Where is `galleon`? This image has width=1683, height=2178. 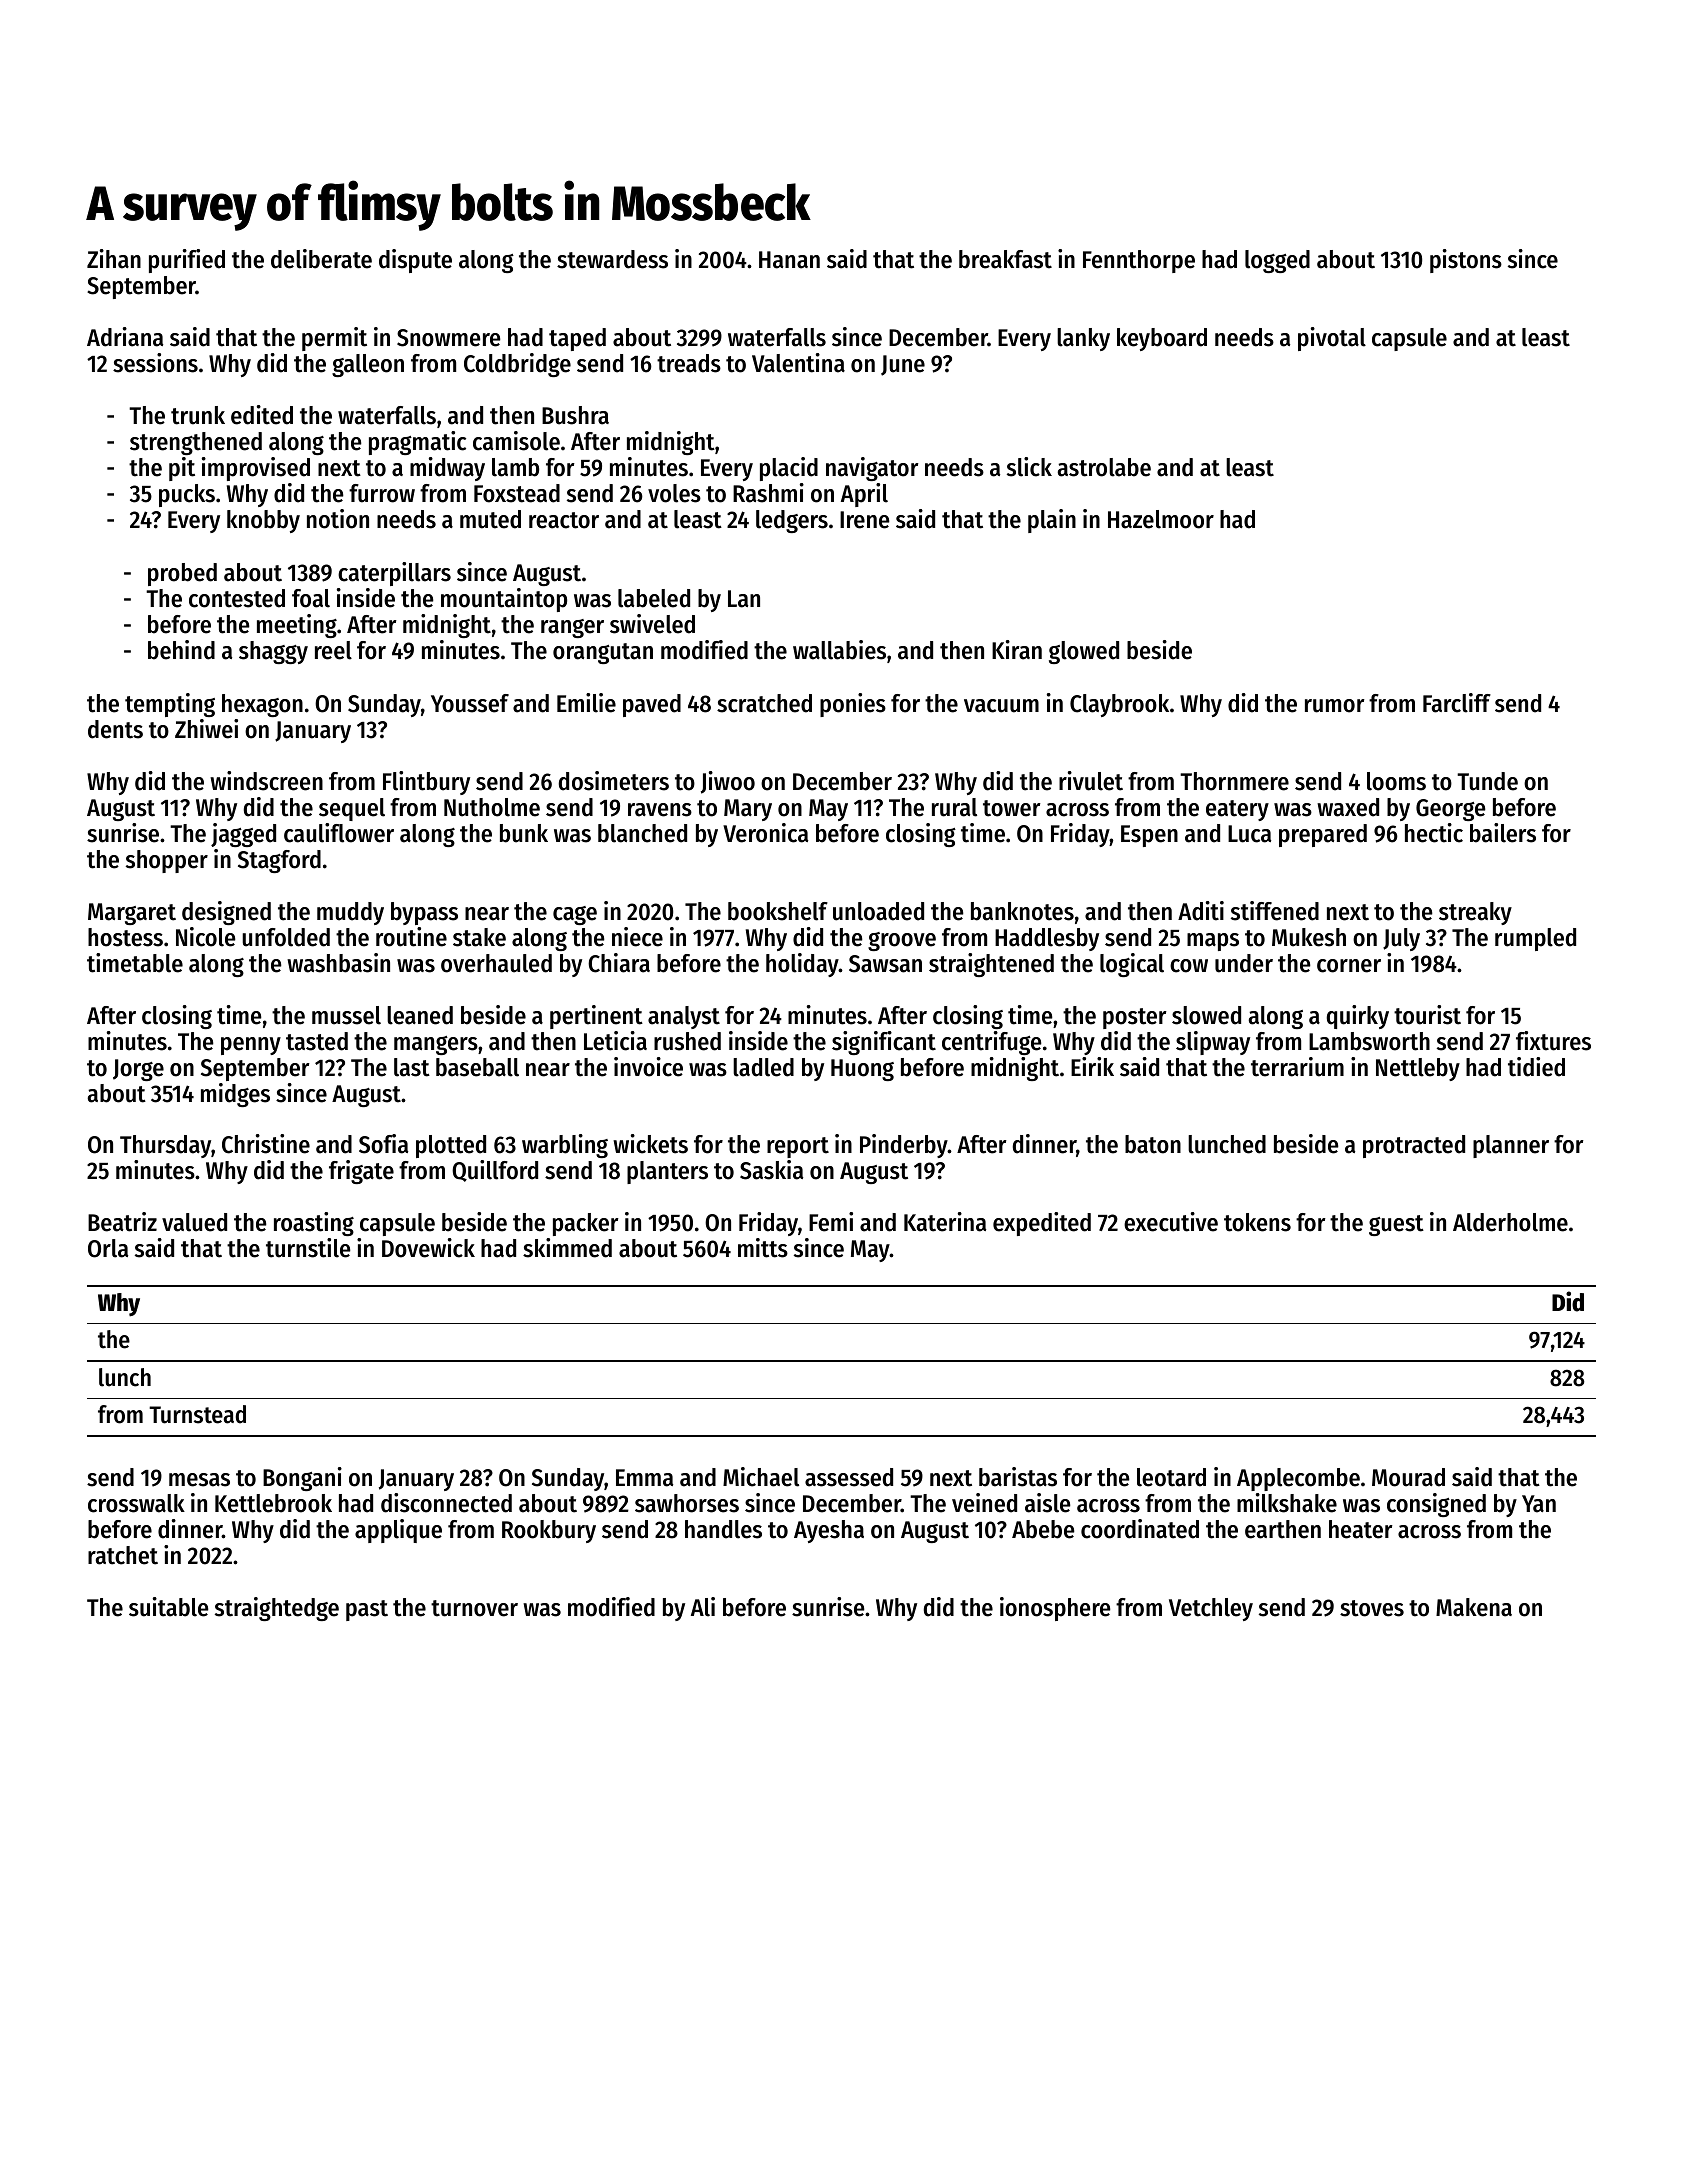 galleon is located at coordinates (368, 365).
